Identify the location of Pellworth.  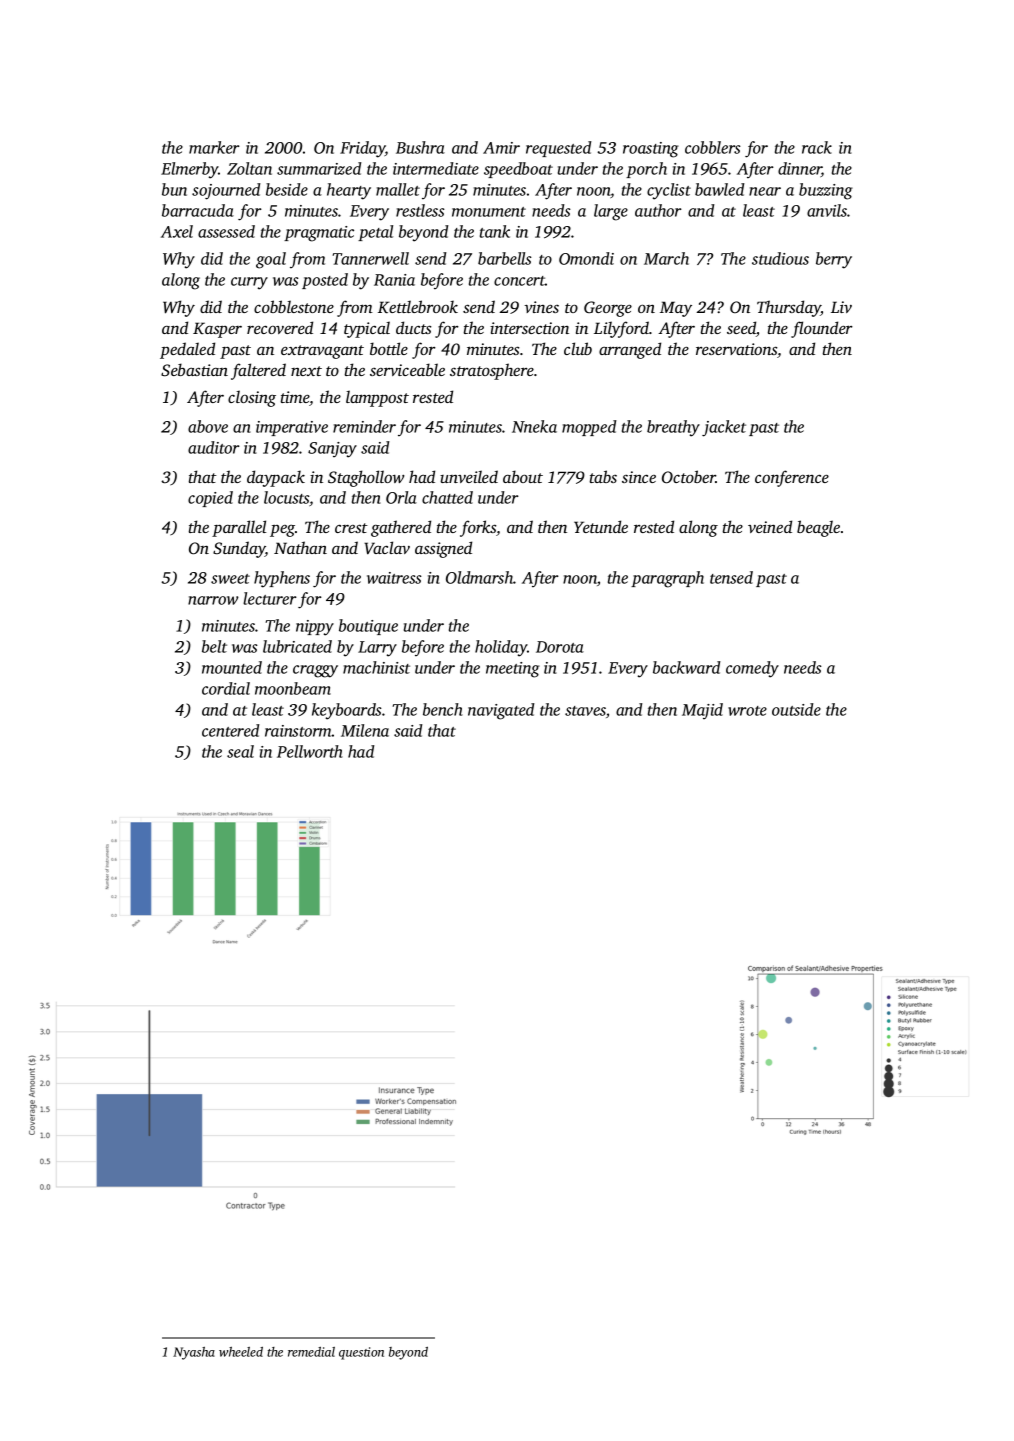
(310, 751).
